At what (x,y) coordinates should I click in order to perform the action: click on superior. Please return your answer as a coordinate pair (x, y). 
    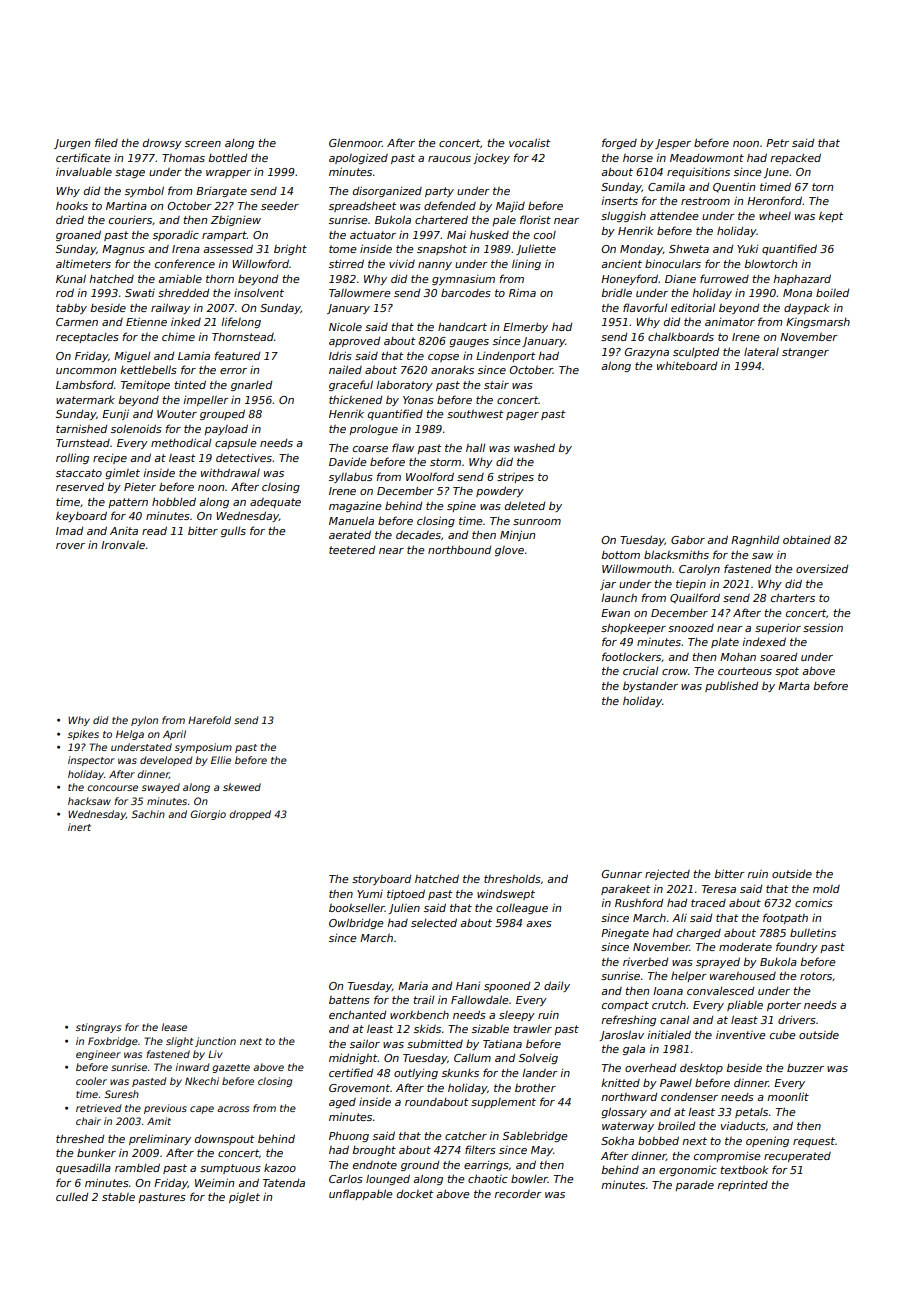
    Looking at the image, I should click on (778, 628).
